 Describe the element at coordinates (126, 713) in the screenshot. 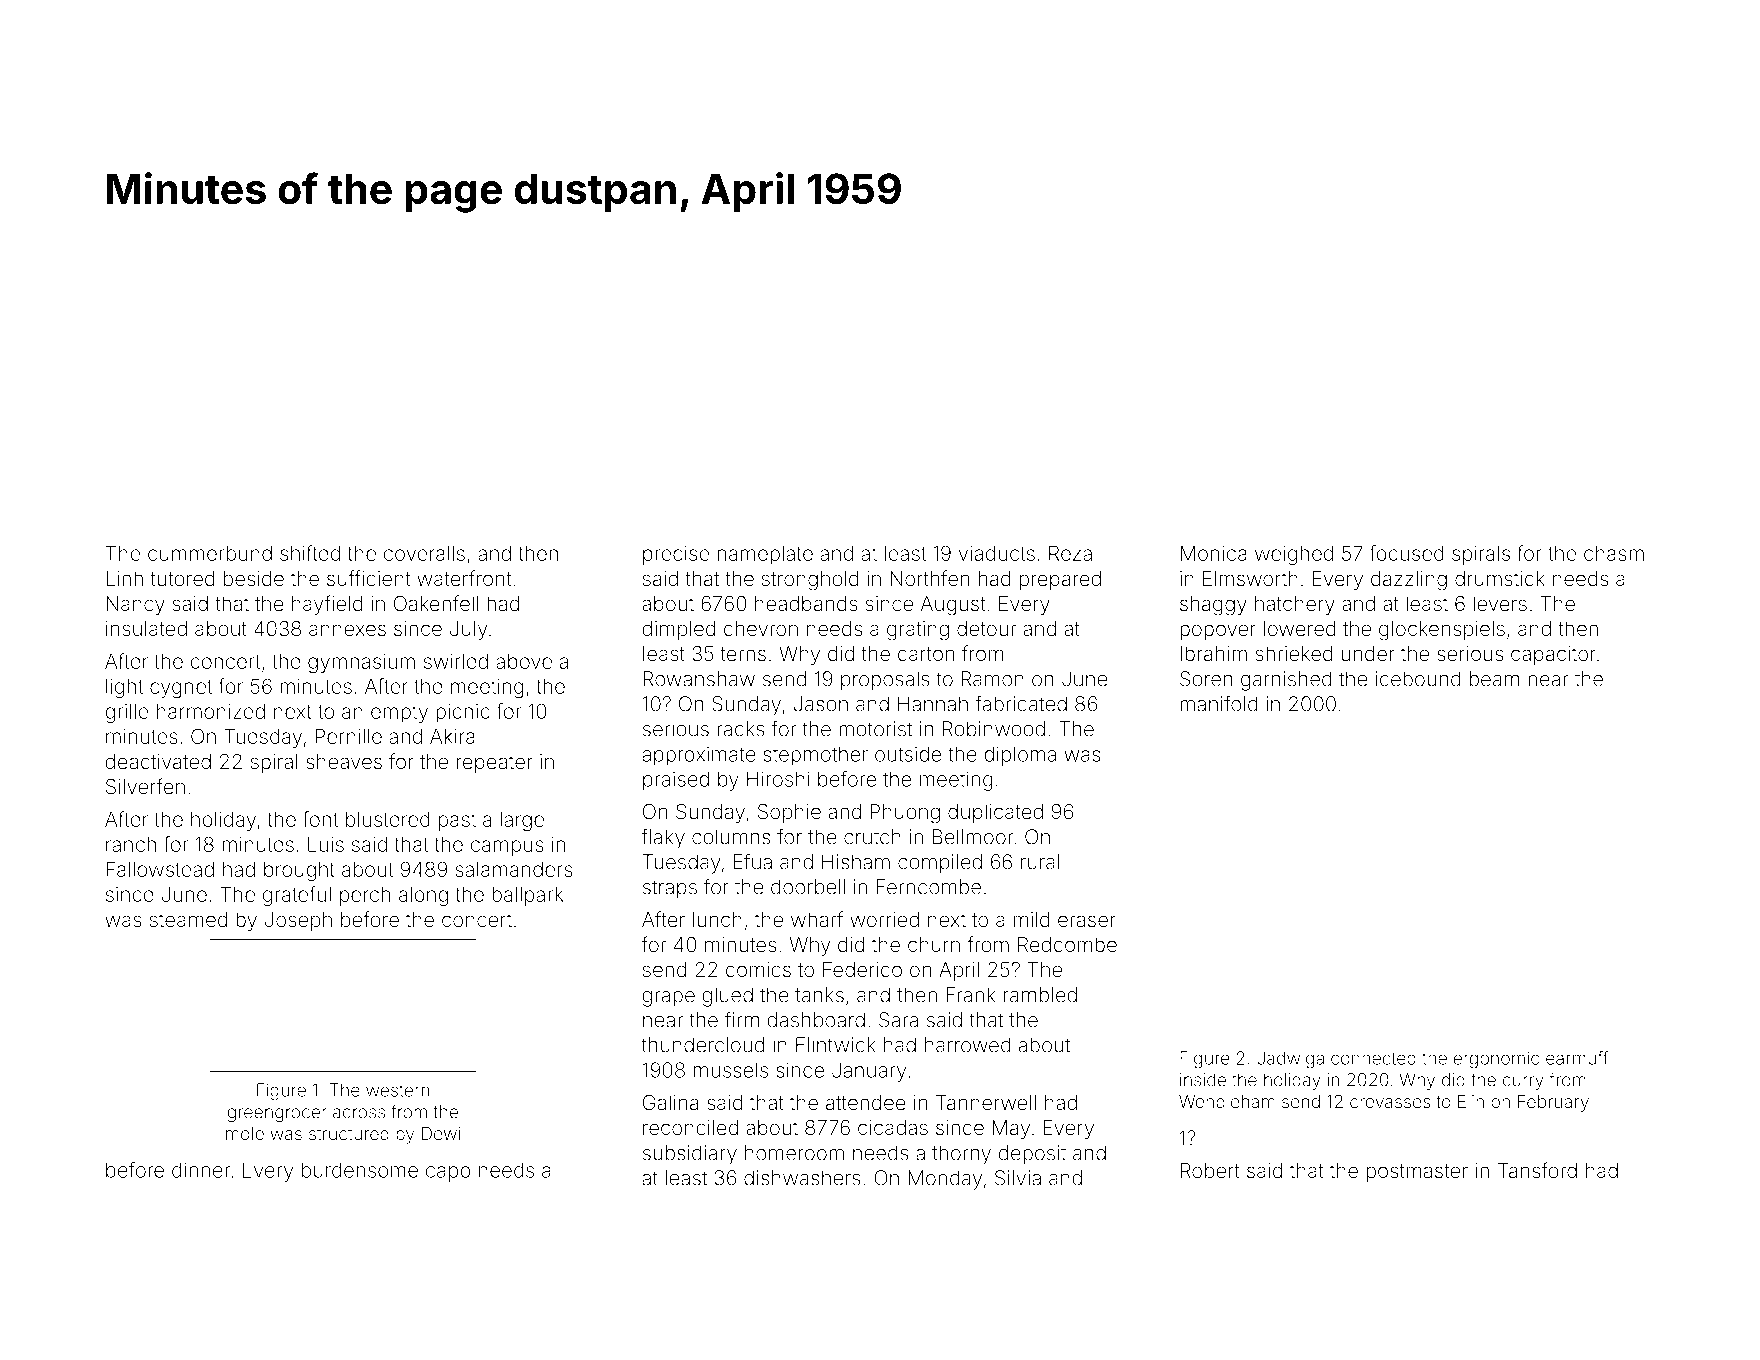

I see `grille` at that location.
